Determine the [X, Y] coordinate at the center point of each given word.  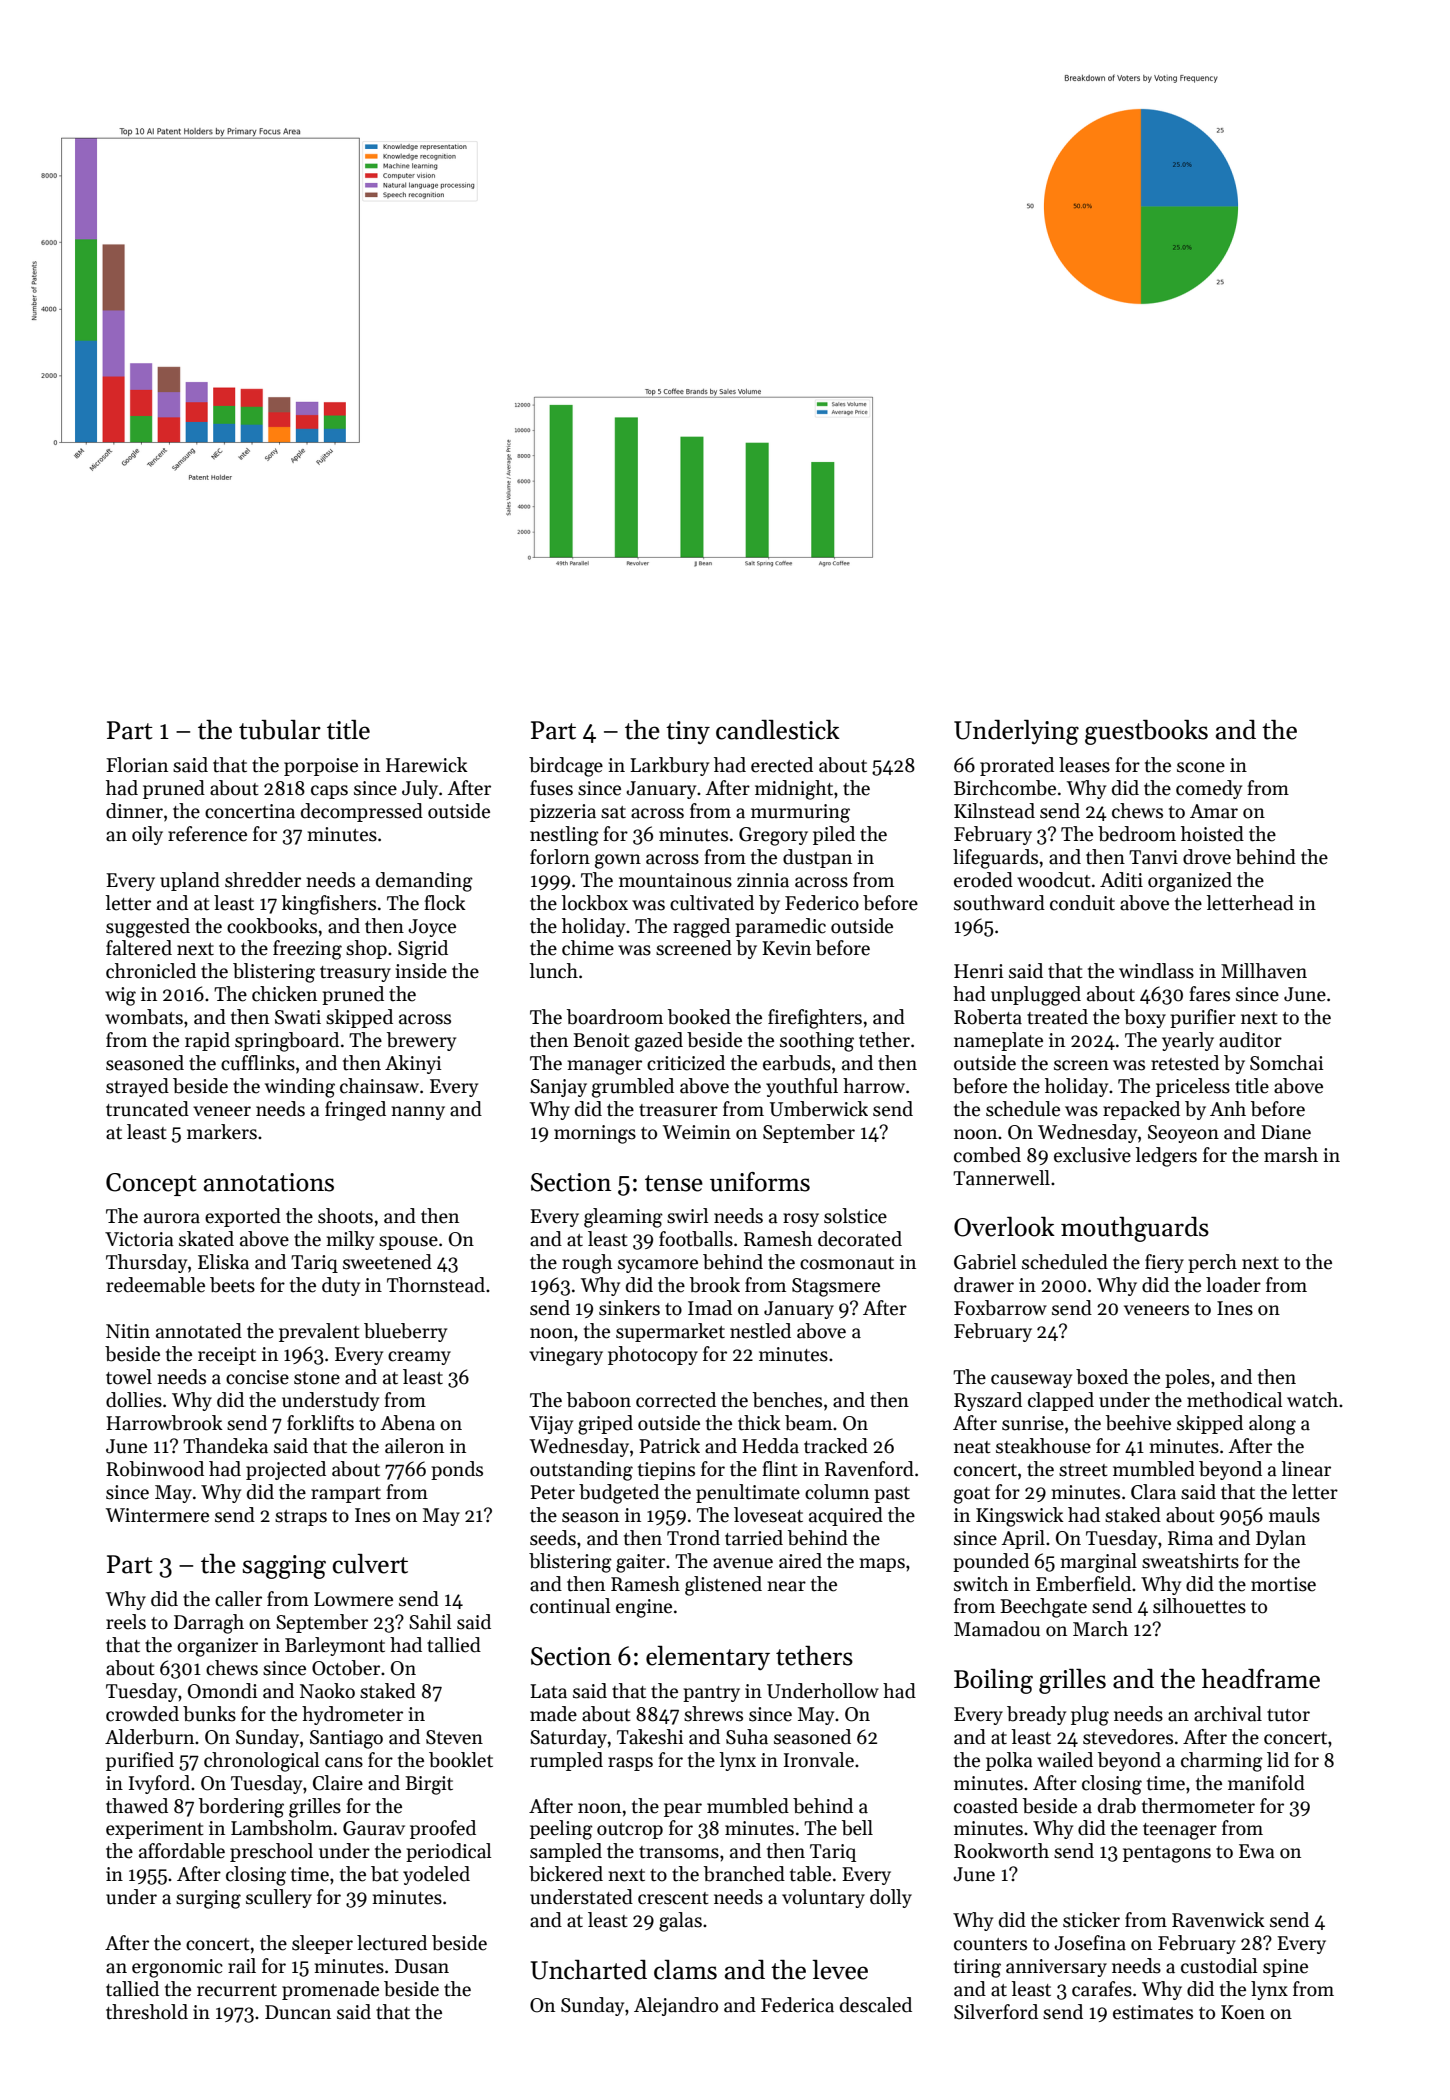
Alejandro [676, 2006]
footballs [696, 1239]
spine [1285, 1968]
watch [1312, 1400]
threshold [147, 2012]
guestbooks [1146, 732]
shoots [345, 1216]
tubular [280, 730]
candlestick [778, 730]
